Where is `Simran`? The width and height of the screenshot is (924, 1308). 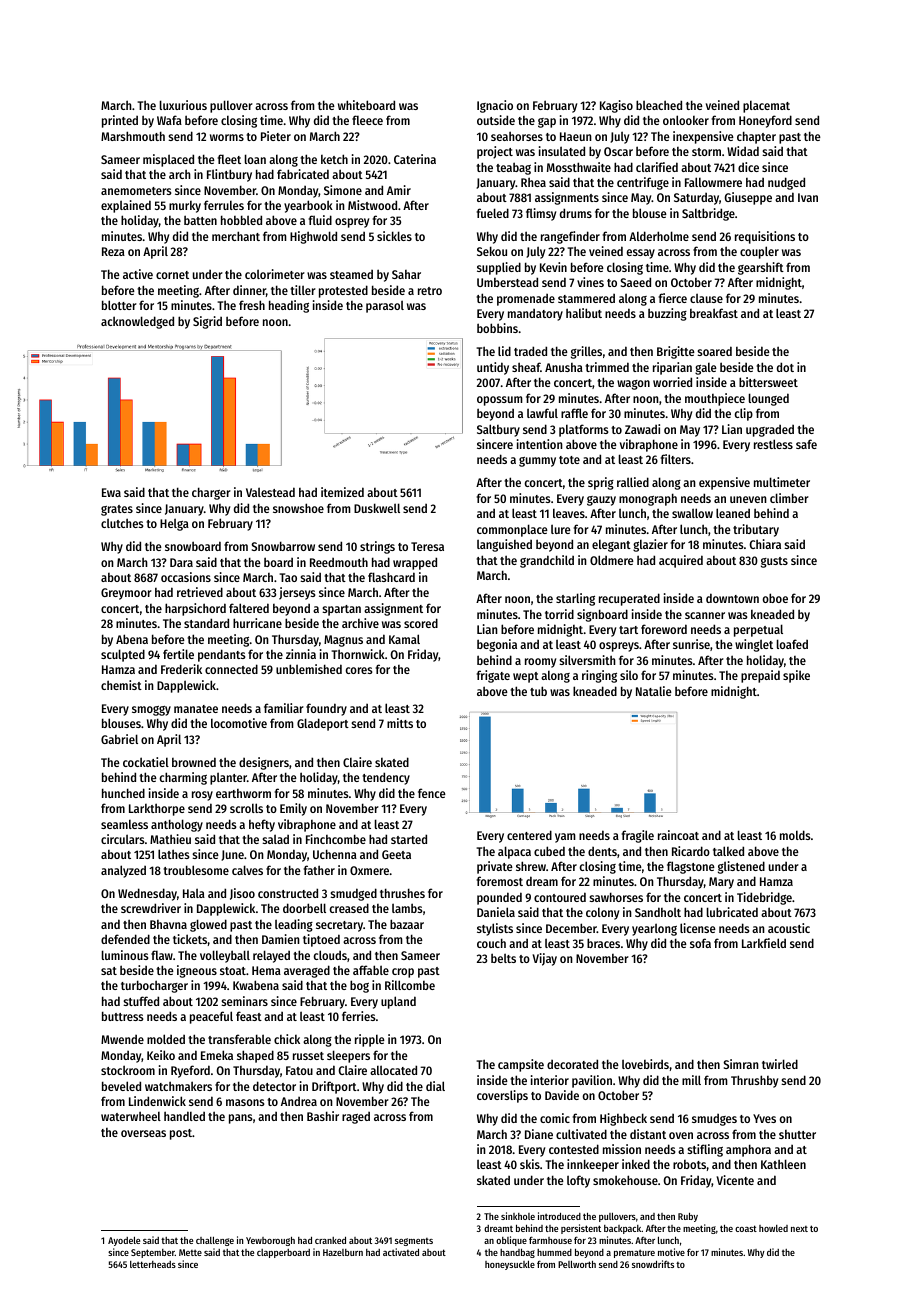 Simran is located at coordinates (741, 1064).
